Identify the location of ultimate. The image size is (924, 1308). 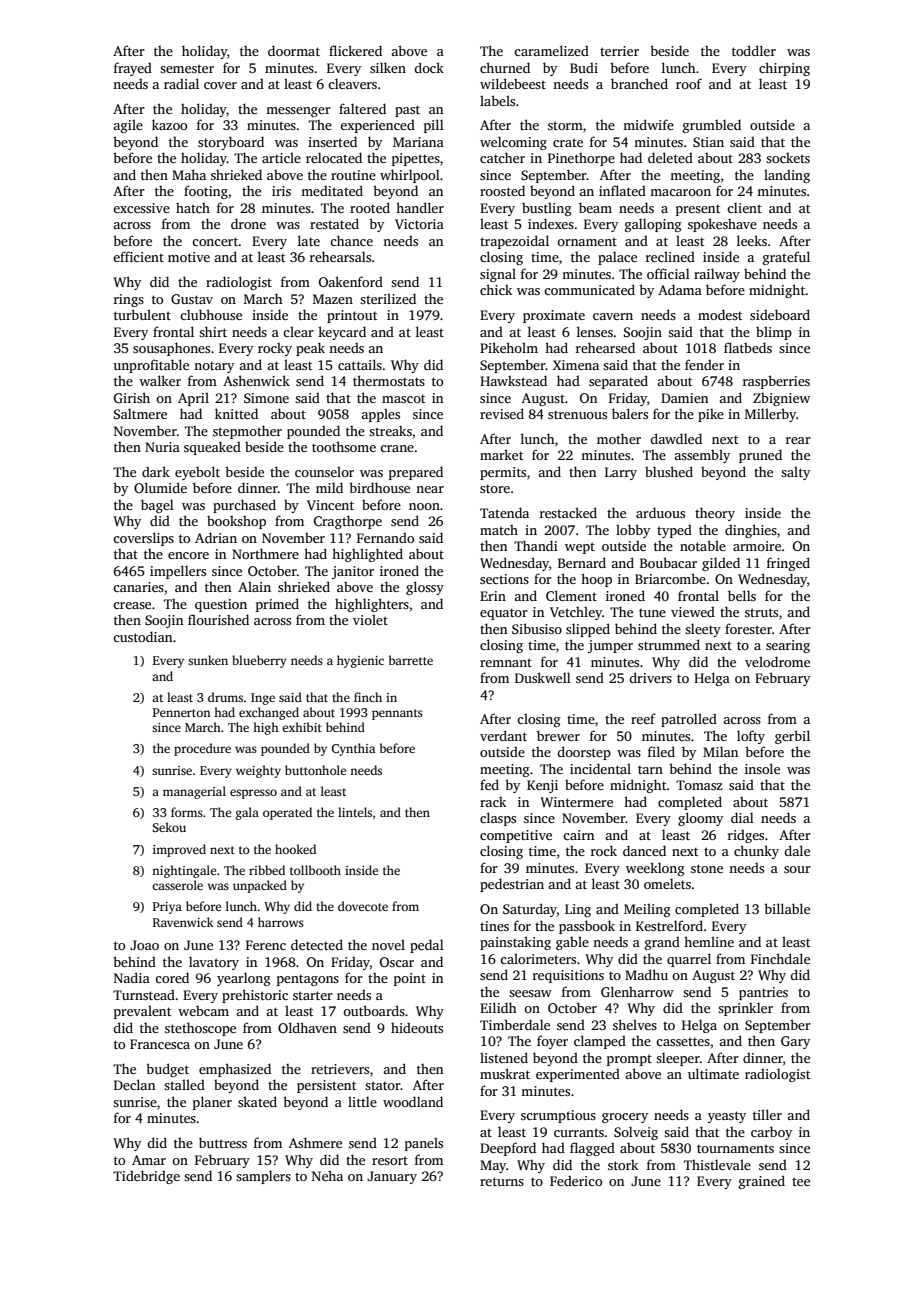
(713, 1073).
